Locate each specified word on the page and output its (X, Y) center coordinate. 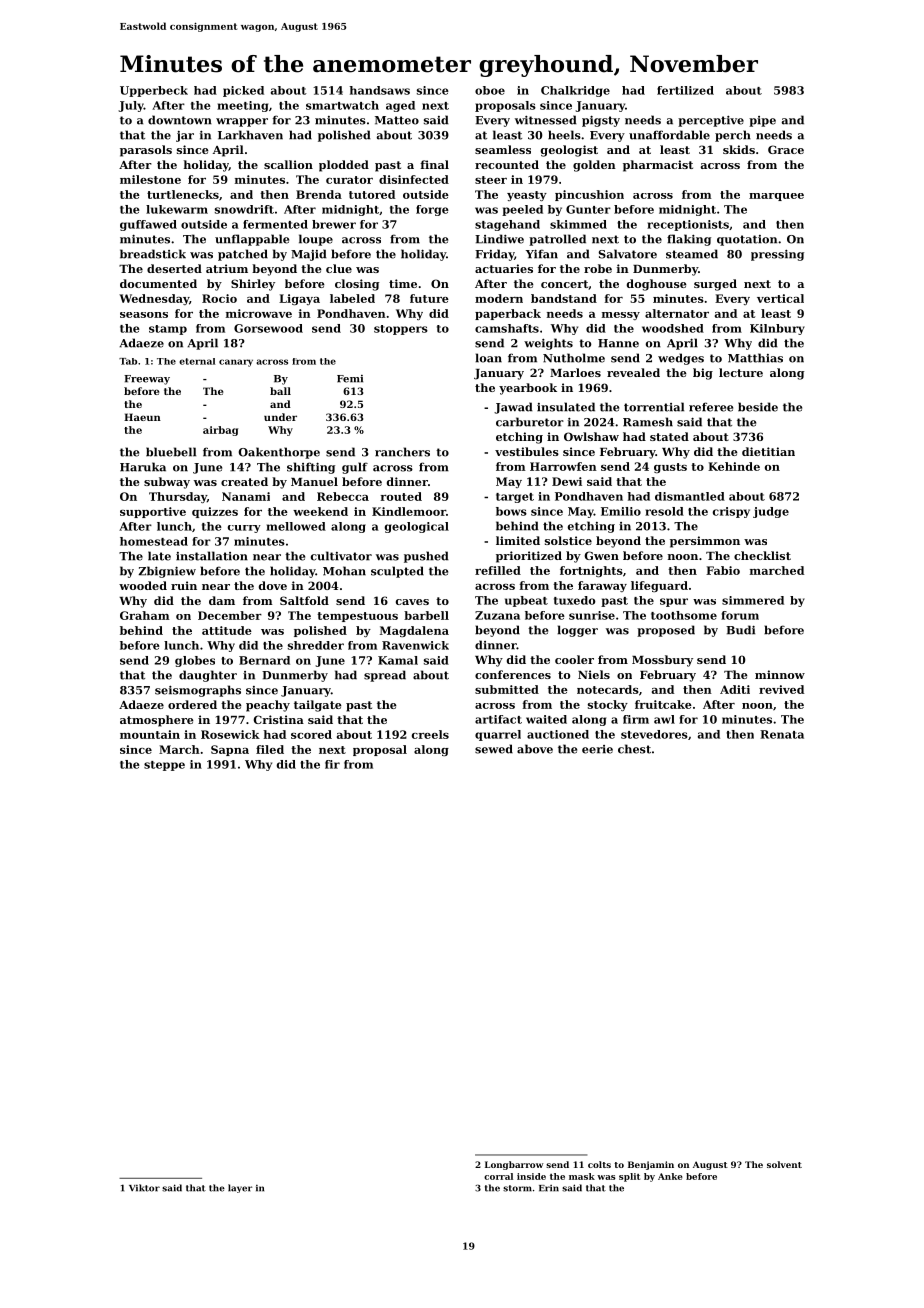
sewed (494, 749)
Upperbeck (154, 91)
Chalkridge (575, 91)
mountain (150, 734)
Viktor (144, 1188)
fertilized (685, 90)
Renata (782, 734)
